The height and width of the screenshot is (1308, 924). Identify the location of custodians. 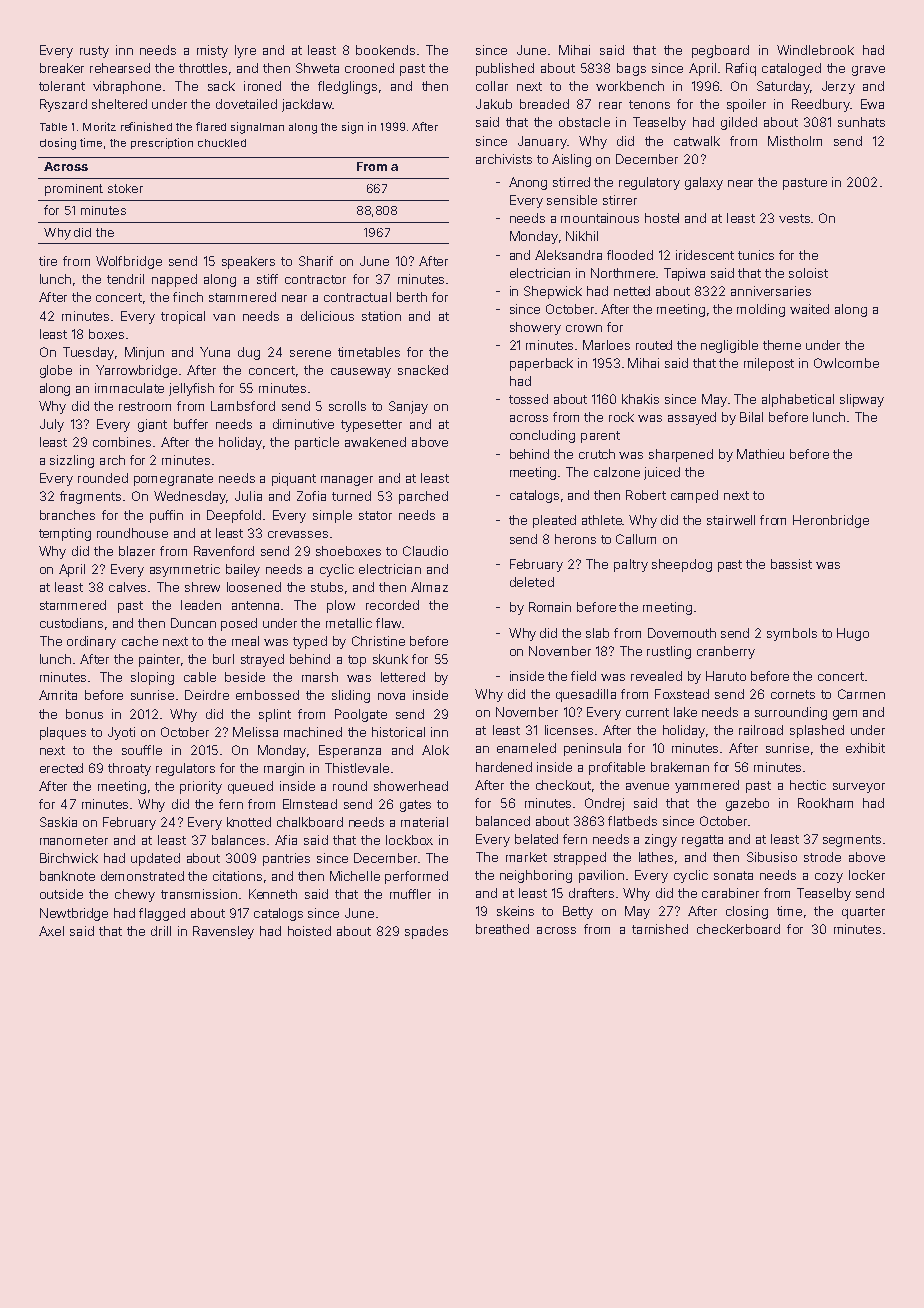
(71, 623).
